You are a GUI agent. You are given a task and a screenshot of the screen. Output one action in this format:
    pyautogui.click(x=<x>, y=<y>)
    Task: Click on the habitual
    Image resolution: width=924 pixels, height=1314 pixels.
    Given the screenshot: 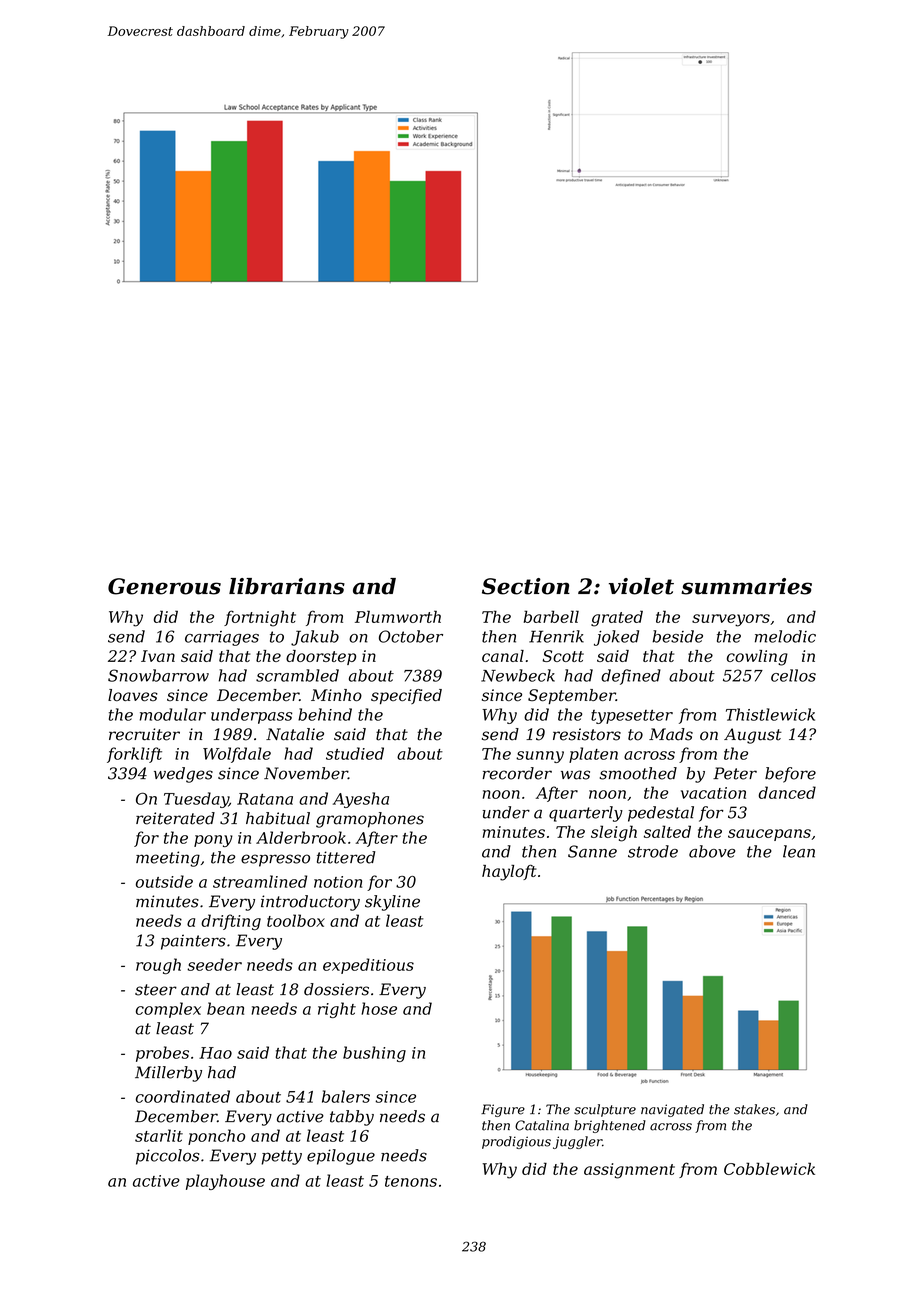 What is the action you would take?
    pyautogui.click(x=278, y=818)
